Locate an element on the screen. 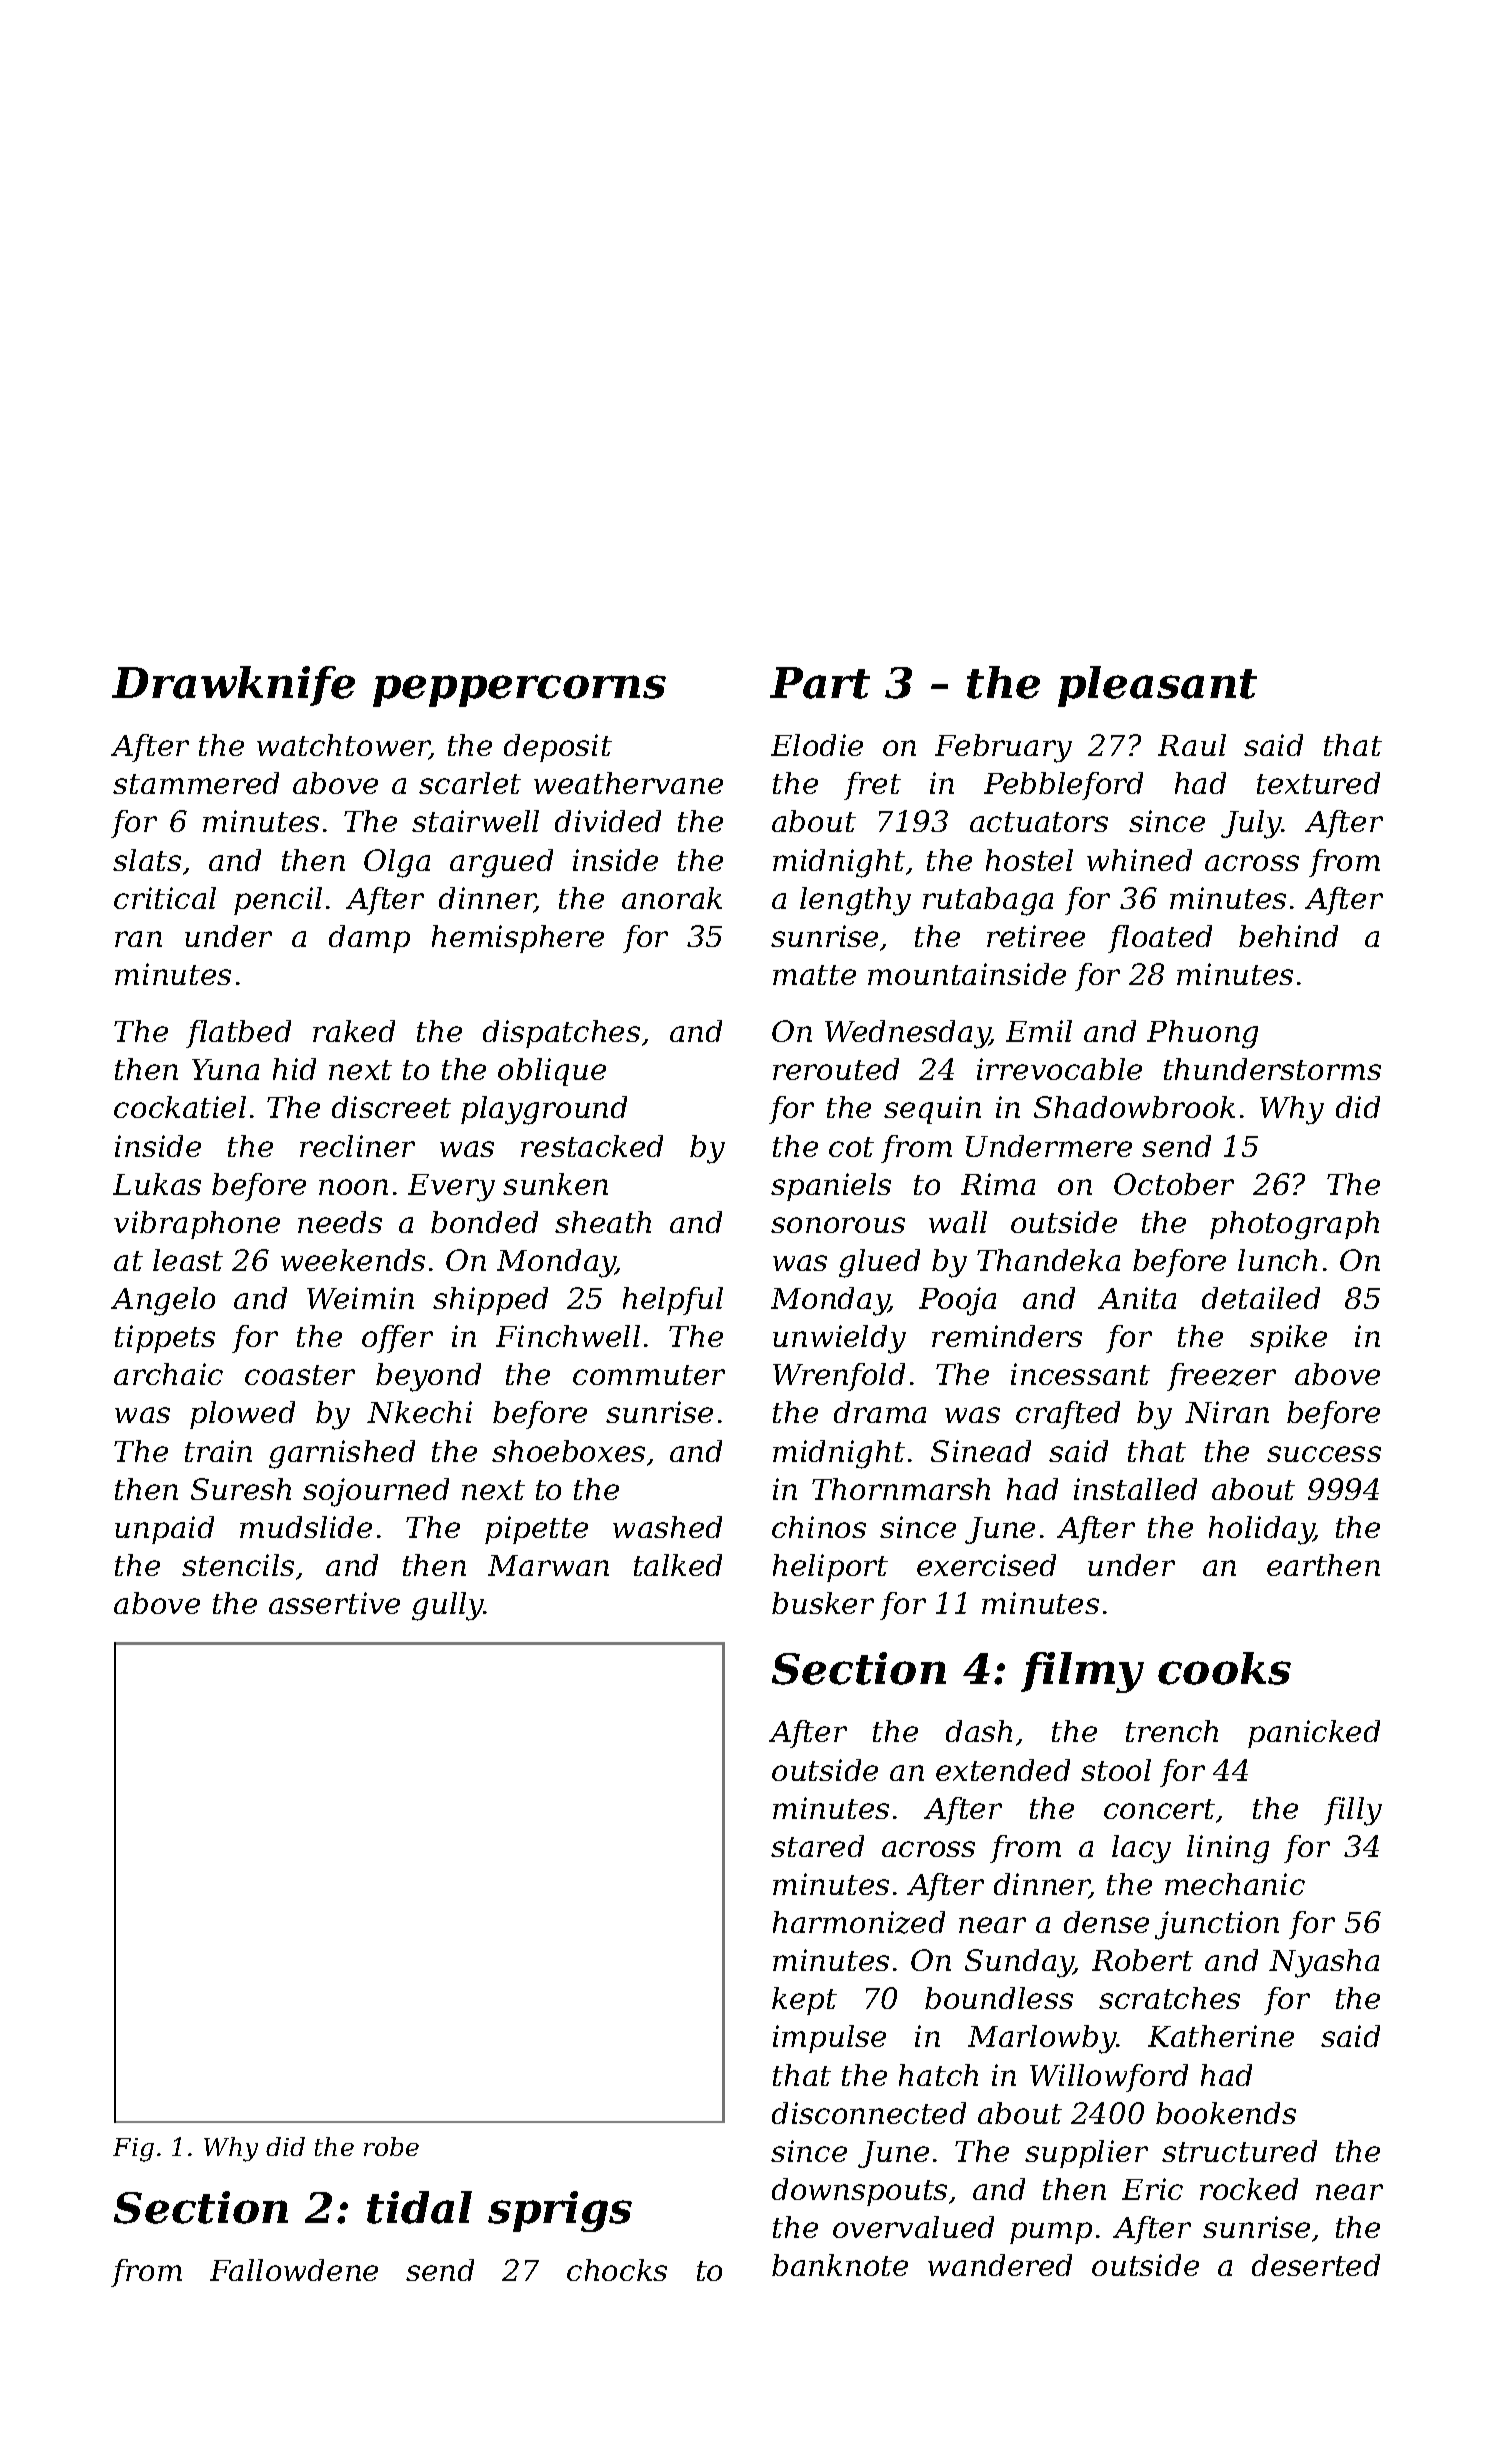 The image size is (1496, 2464). Suresh is located at coordinates (241, 1489).
